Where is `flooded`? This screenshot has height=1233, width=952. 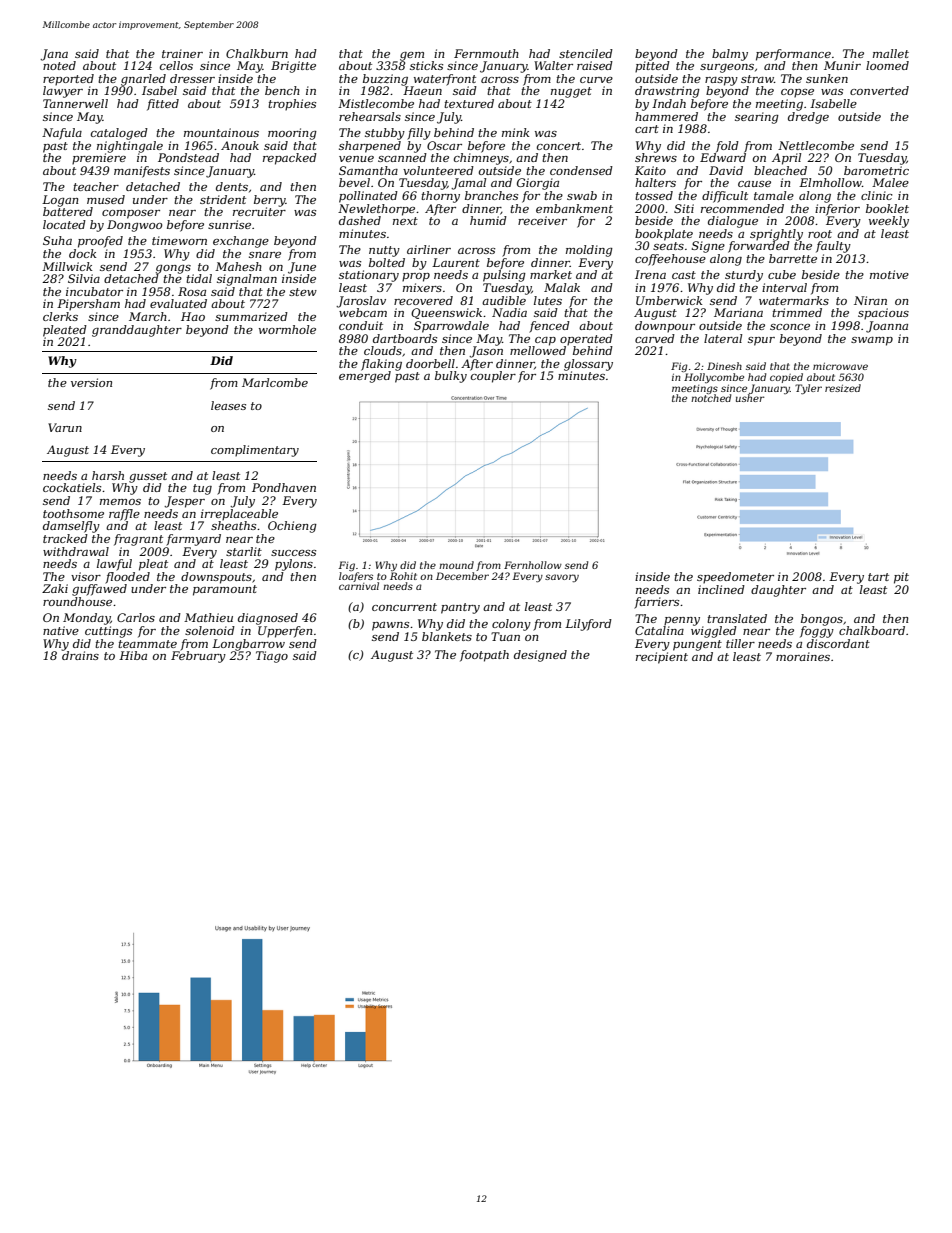 flooded is located at coordinates (127, 578).
